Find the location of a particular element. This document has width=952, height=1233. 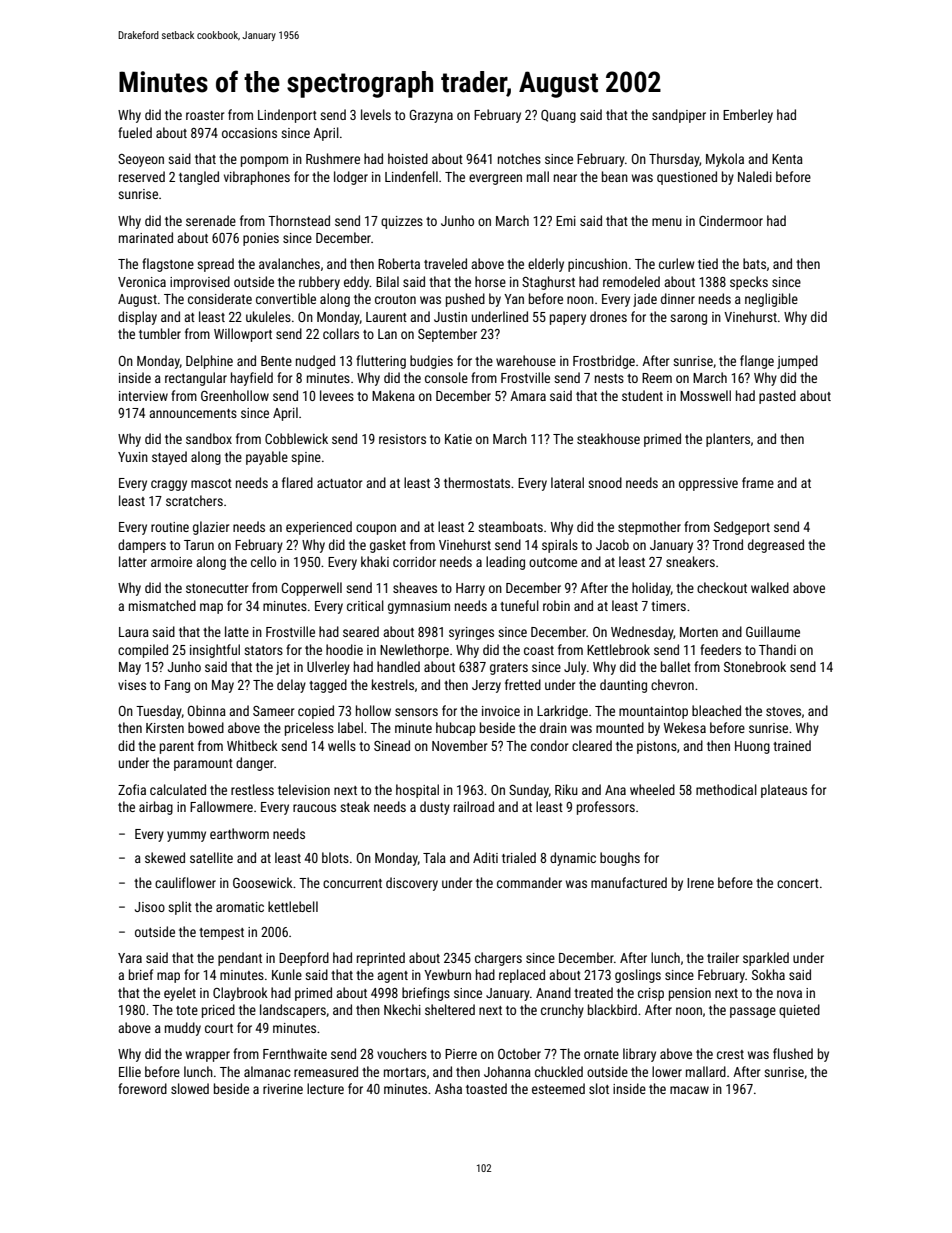

airbag is located at coordinates (156, 808).
